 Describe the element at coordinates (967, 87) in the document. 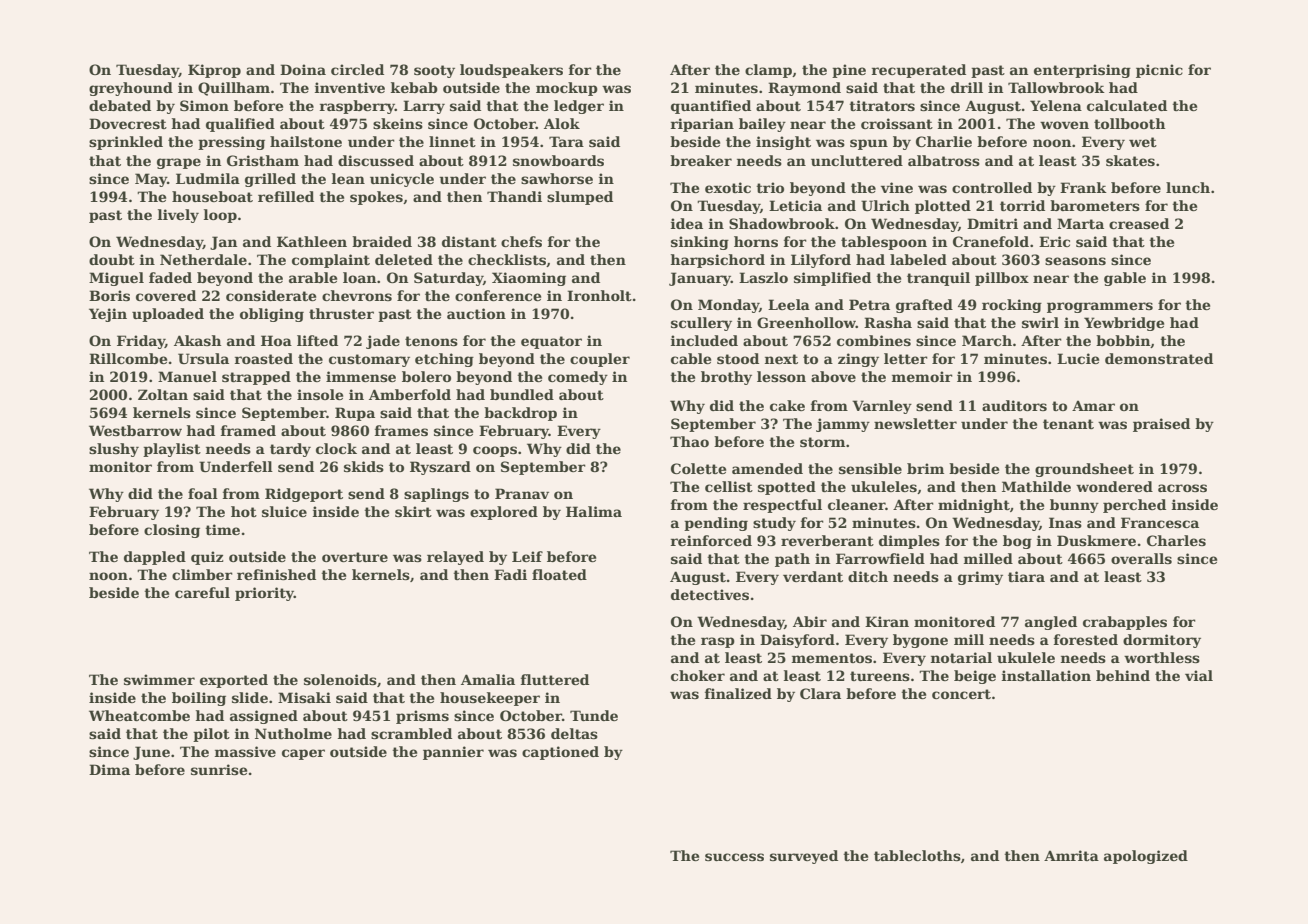

I see `drill` at that location.
